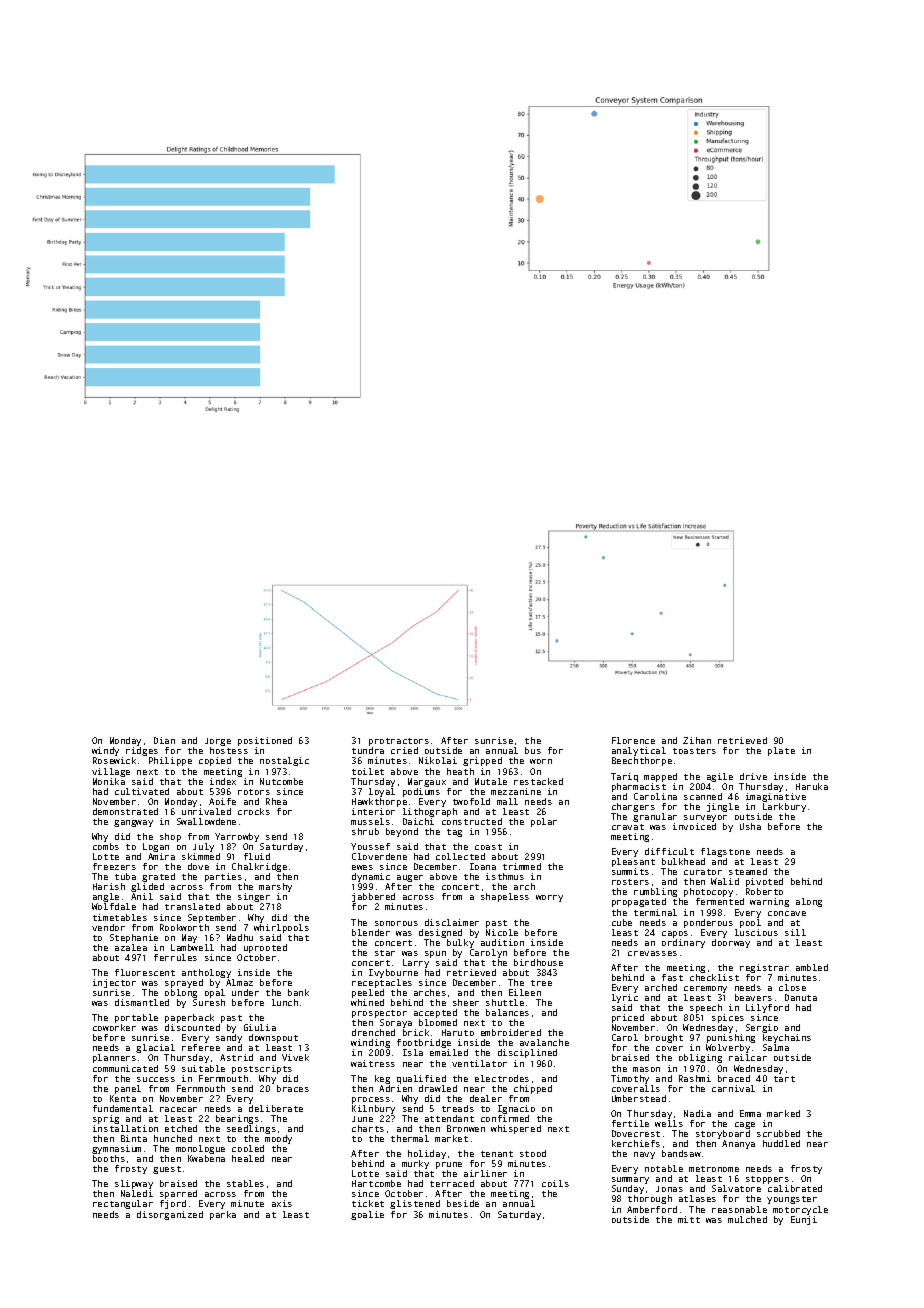 Image resolution: width=924 pixels, height=1308 pixels. Describe the element at coordinates (170, 1215) in the screenshot. I see `disorganized` at that location.
